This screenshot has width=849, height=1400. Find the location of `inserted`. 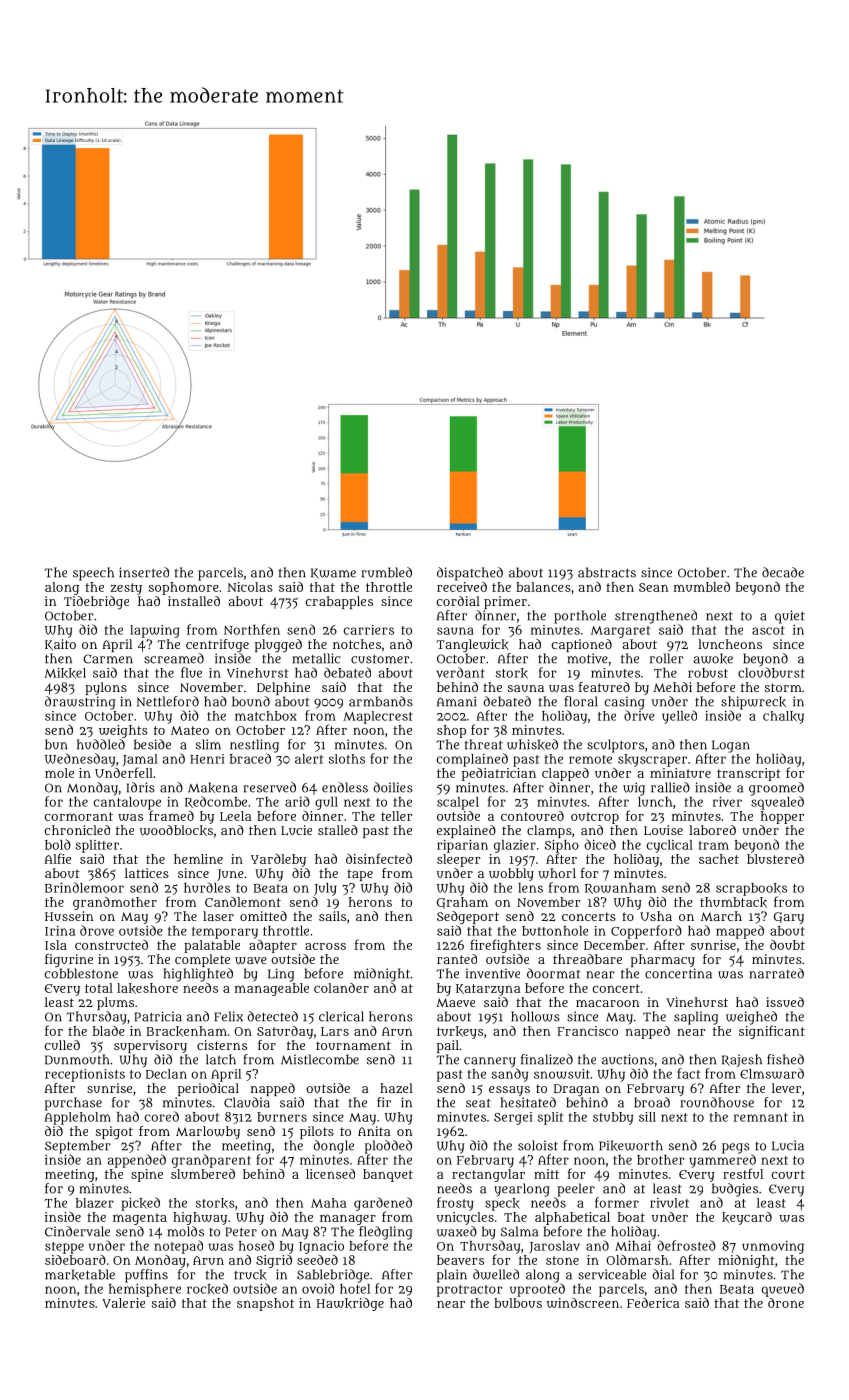

inserted is located at coordinates (144, 572).
